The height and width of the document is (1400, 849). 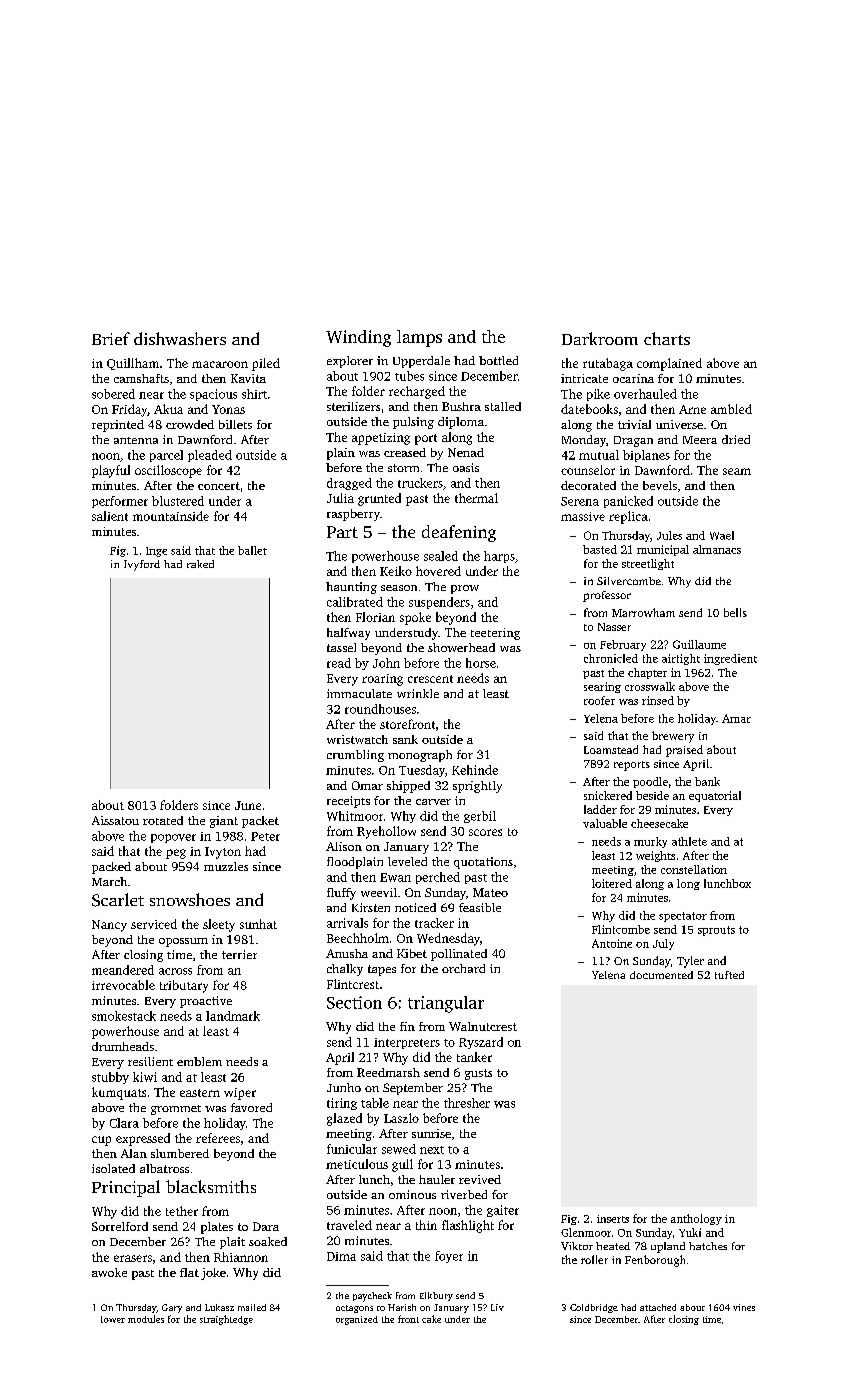 What do you see at coordinates (219, 486) in the document?
I see `concert` at bounding box center [219, 486].
